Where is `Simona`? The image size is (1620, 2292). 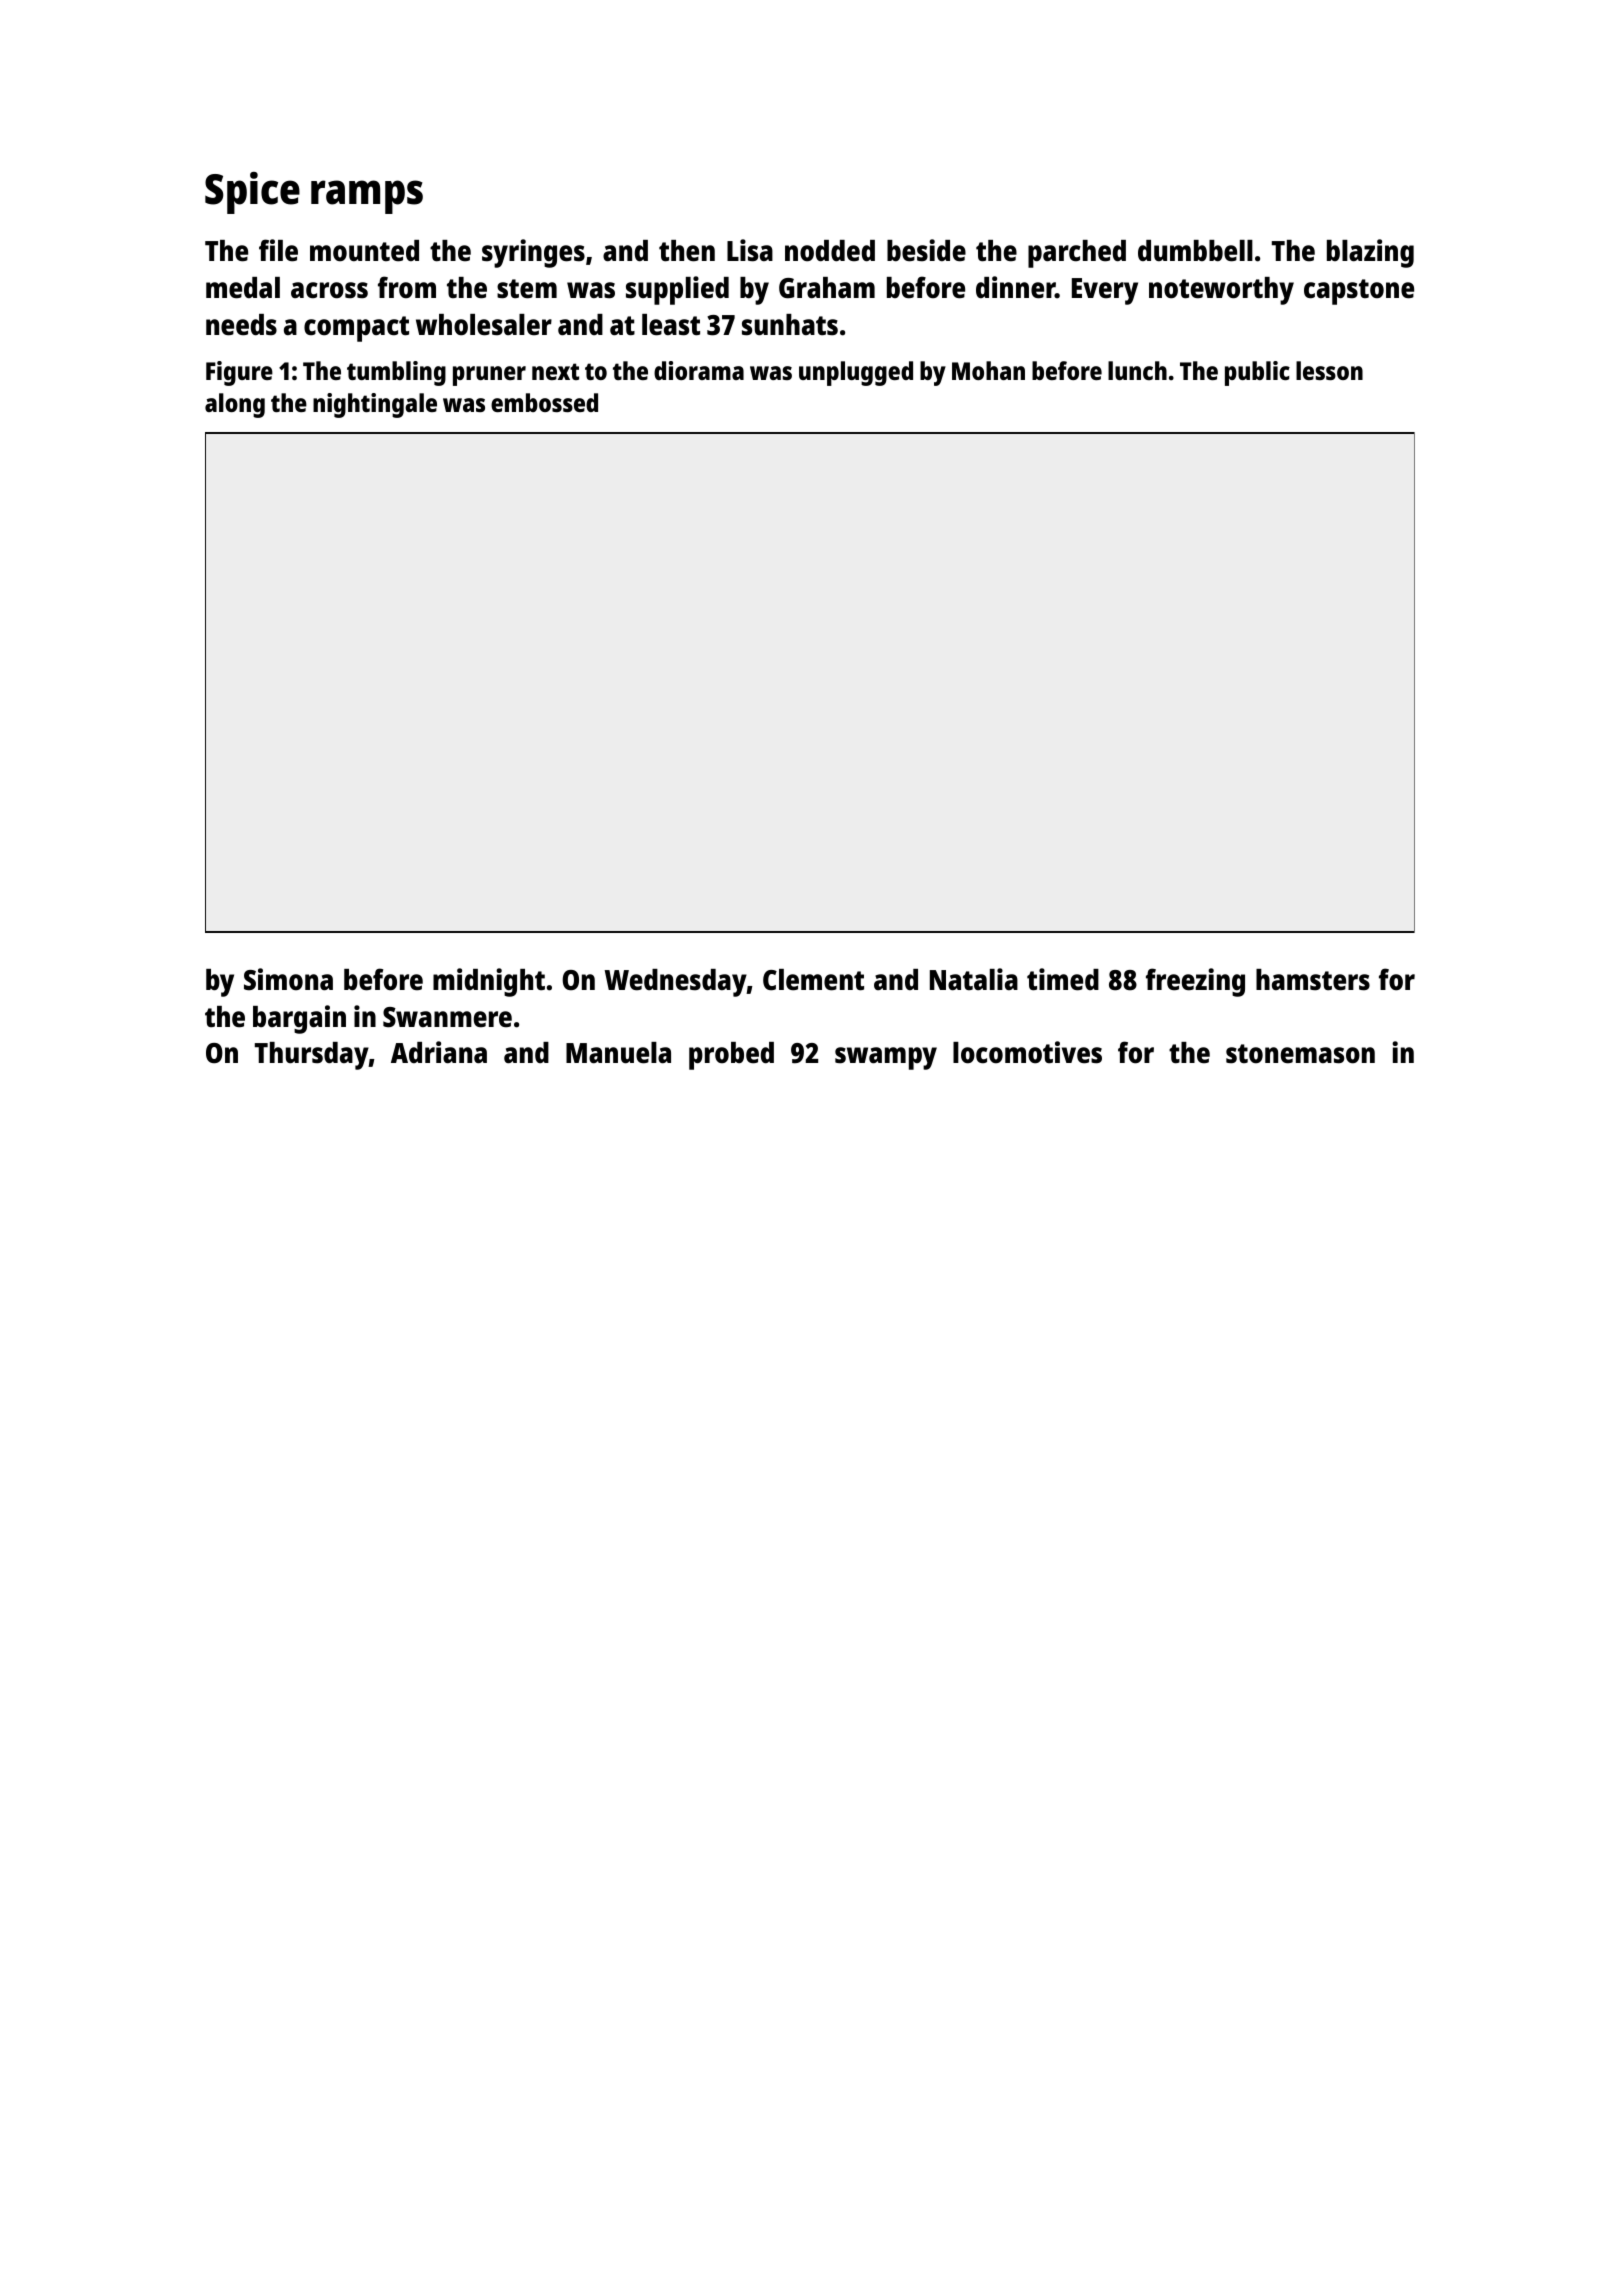
Simona is located at coordinates (288, 979).
